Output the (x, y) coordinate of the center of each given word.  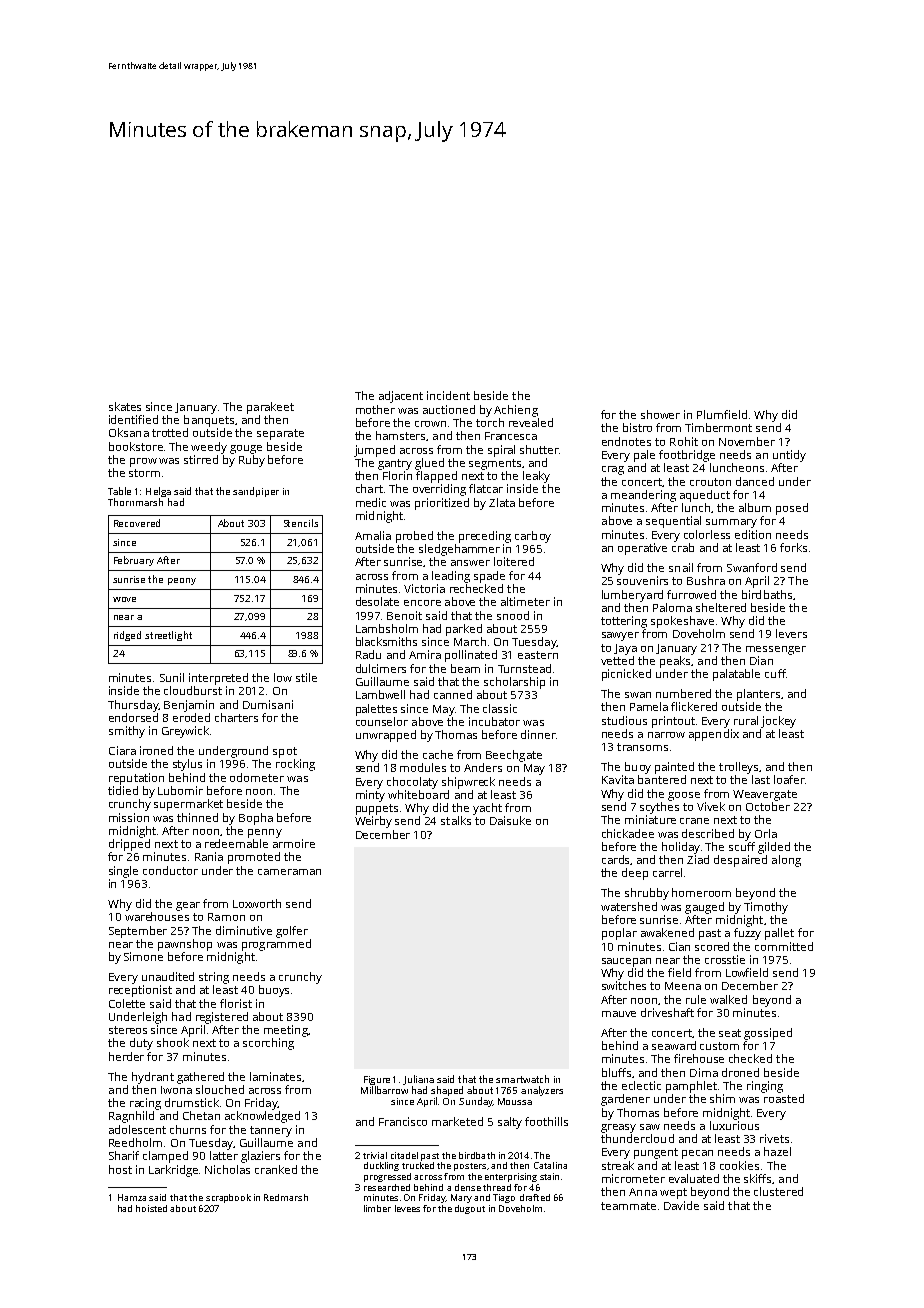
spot (285, 752)
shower (660, 414)
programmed (276, 945)
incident (448, 395)
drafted (535, 1197)
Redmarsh (286, 1197)
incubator (494, 721)
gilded (774, 848)
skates (125, 406)
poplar (619, 934)
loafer (789, 779)
